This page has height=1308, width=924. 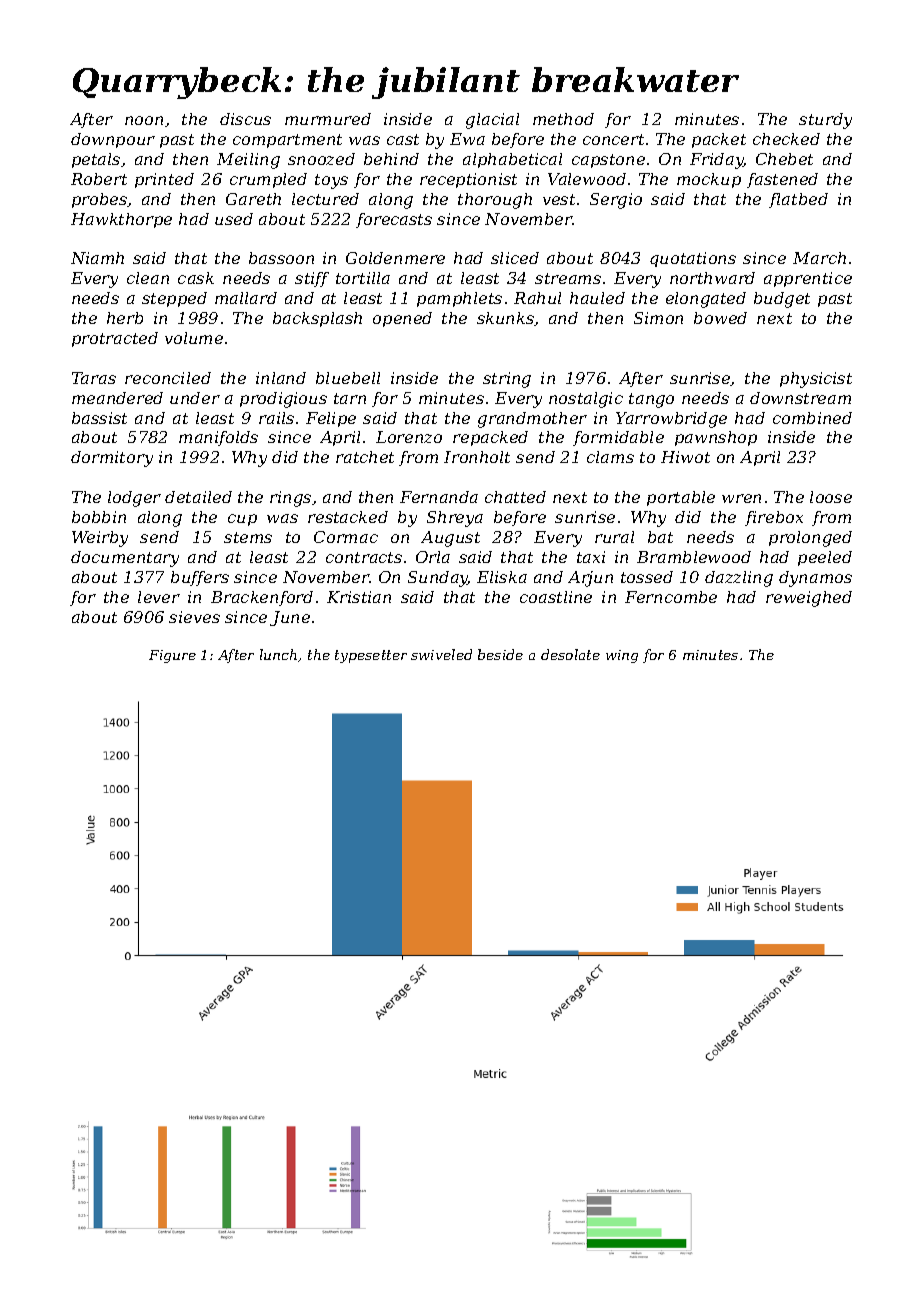 What do you see at coordinates (194, 338) in the page?
I see `volume` at bounding box center [194, 338].
